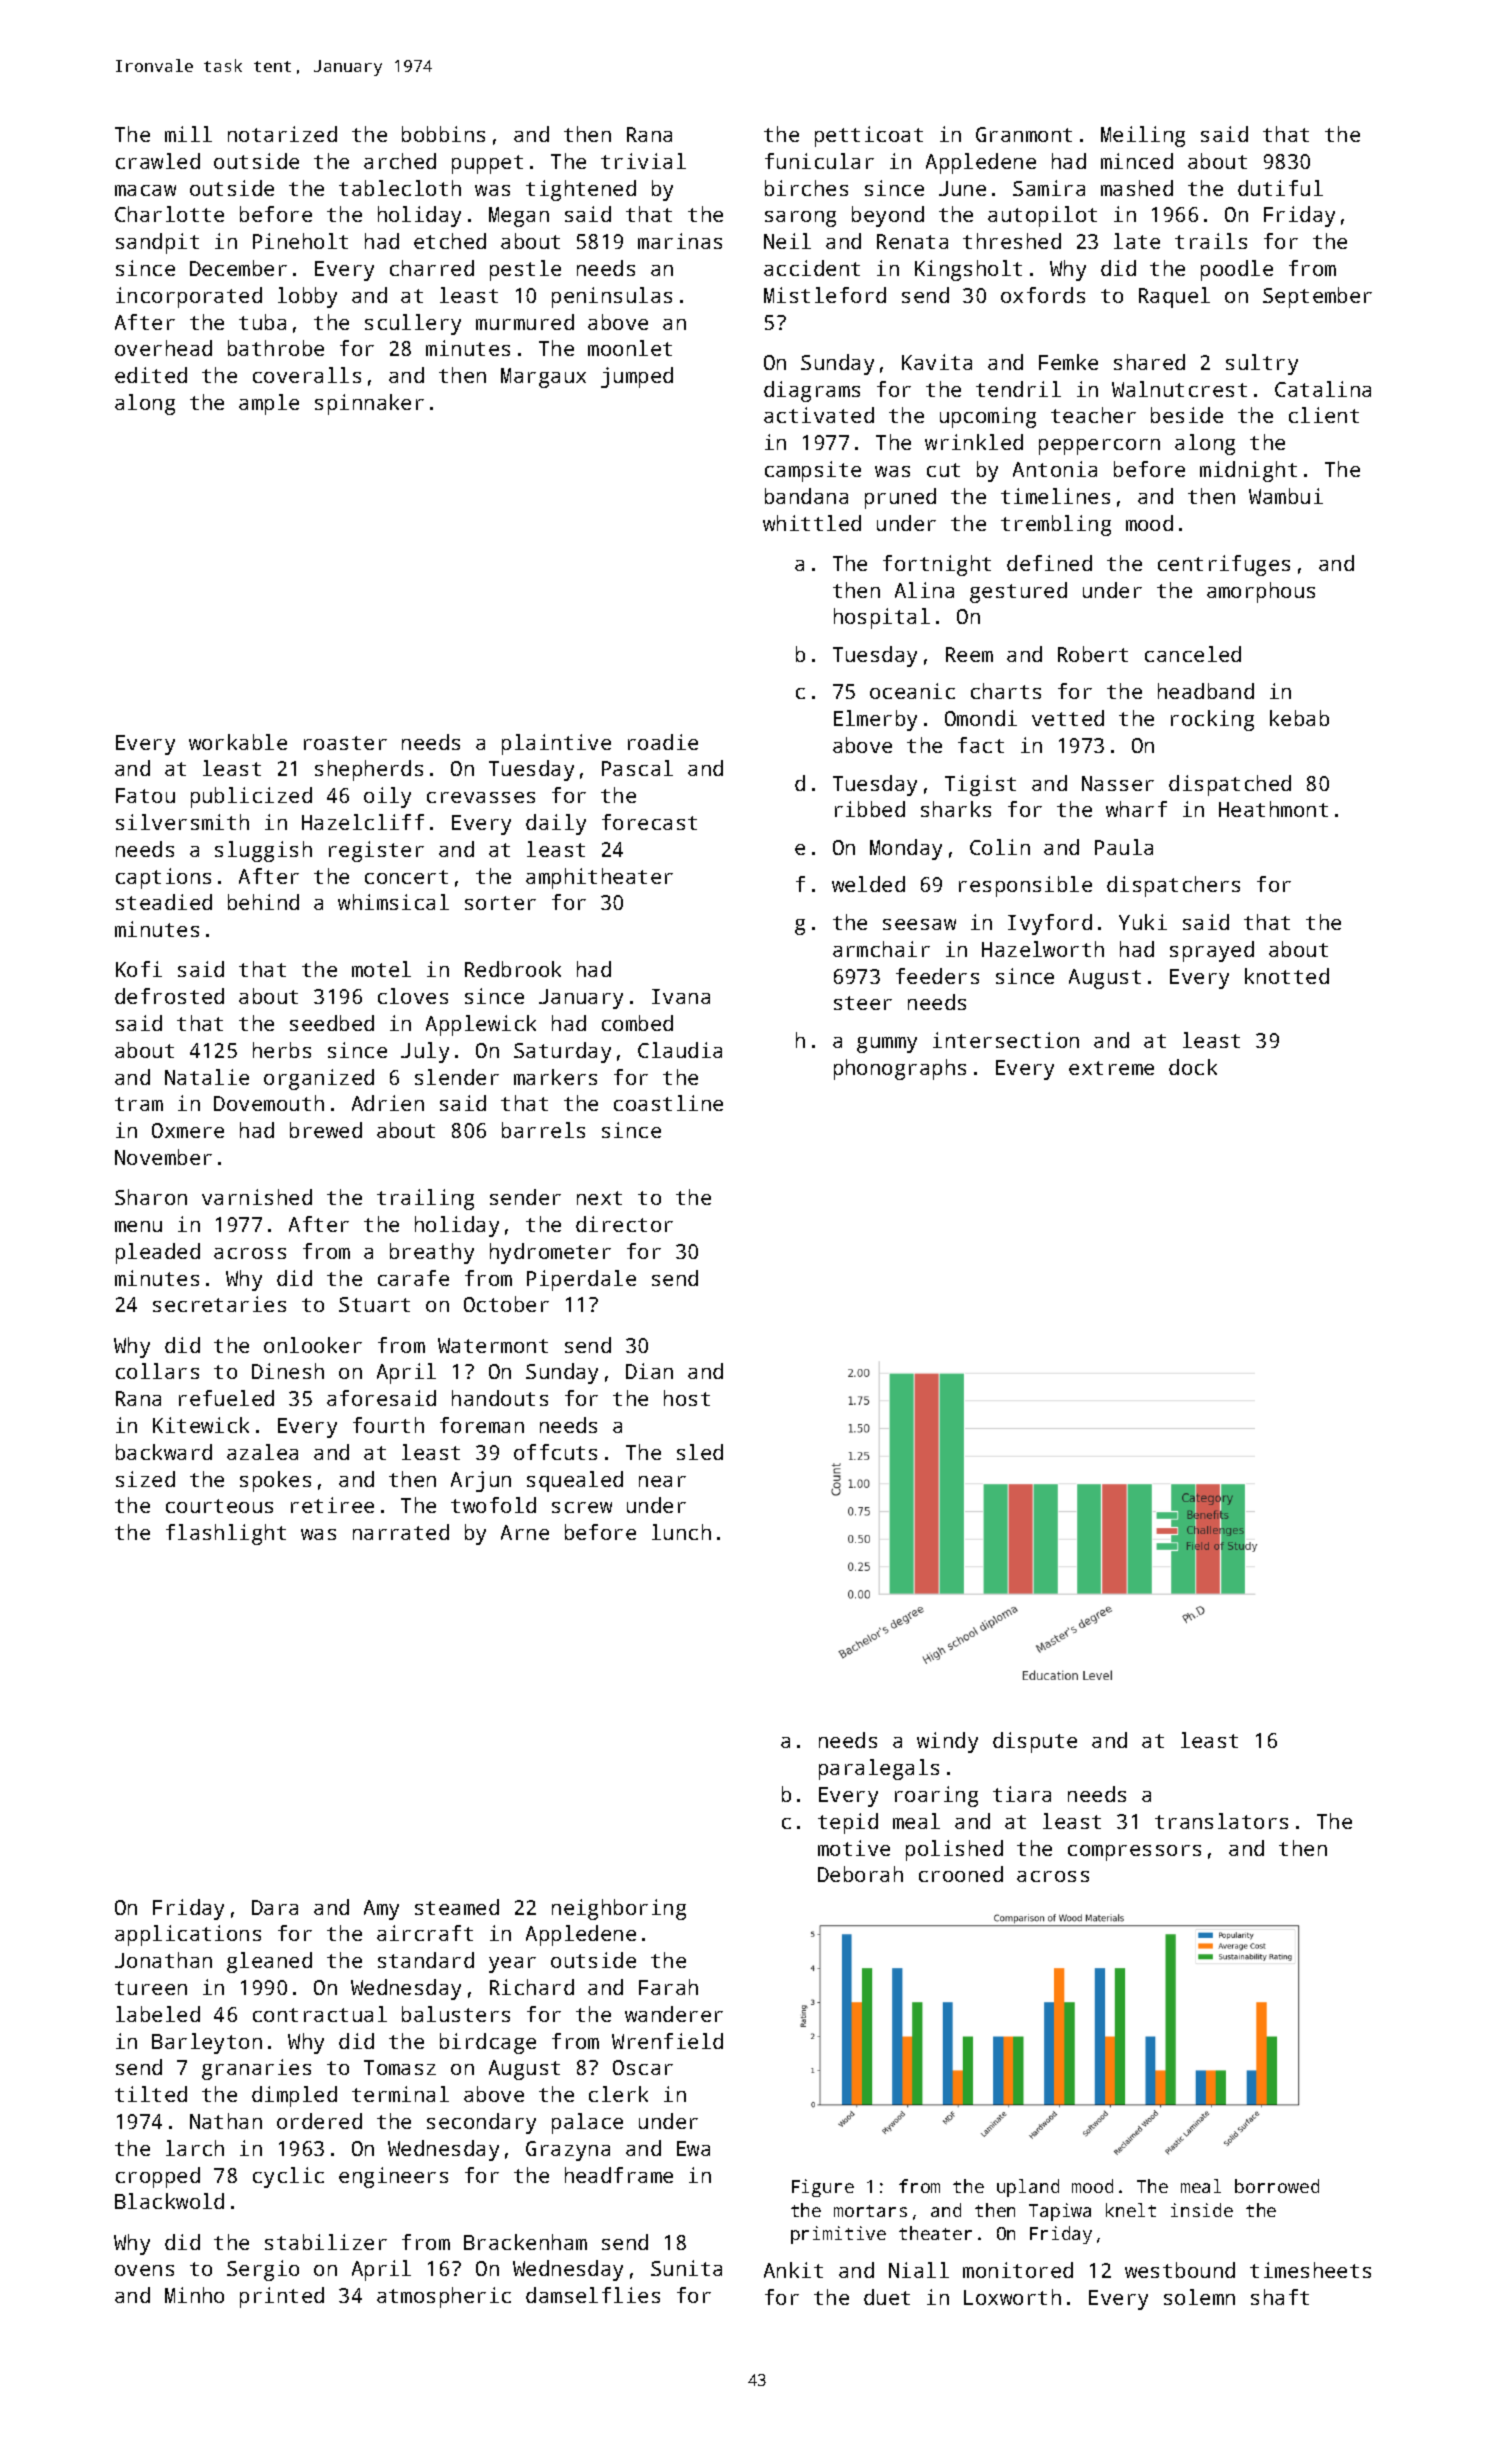  I want to click on atmospheric, so click(444, 2297).
